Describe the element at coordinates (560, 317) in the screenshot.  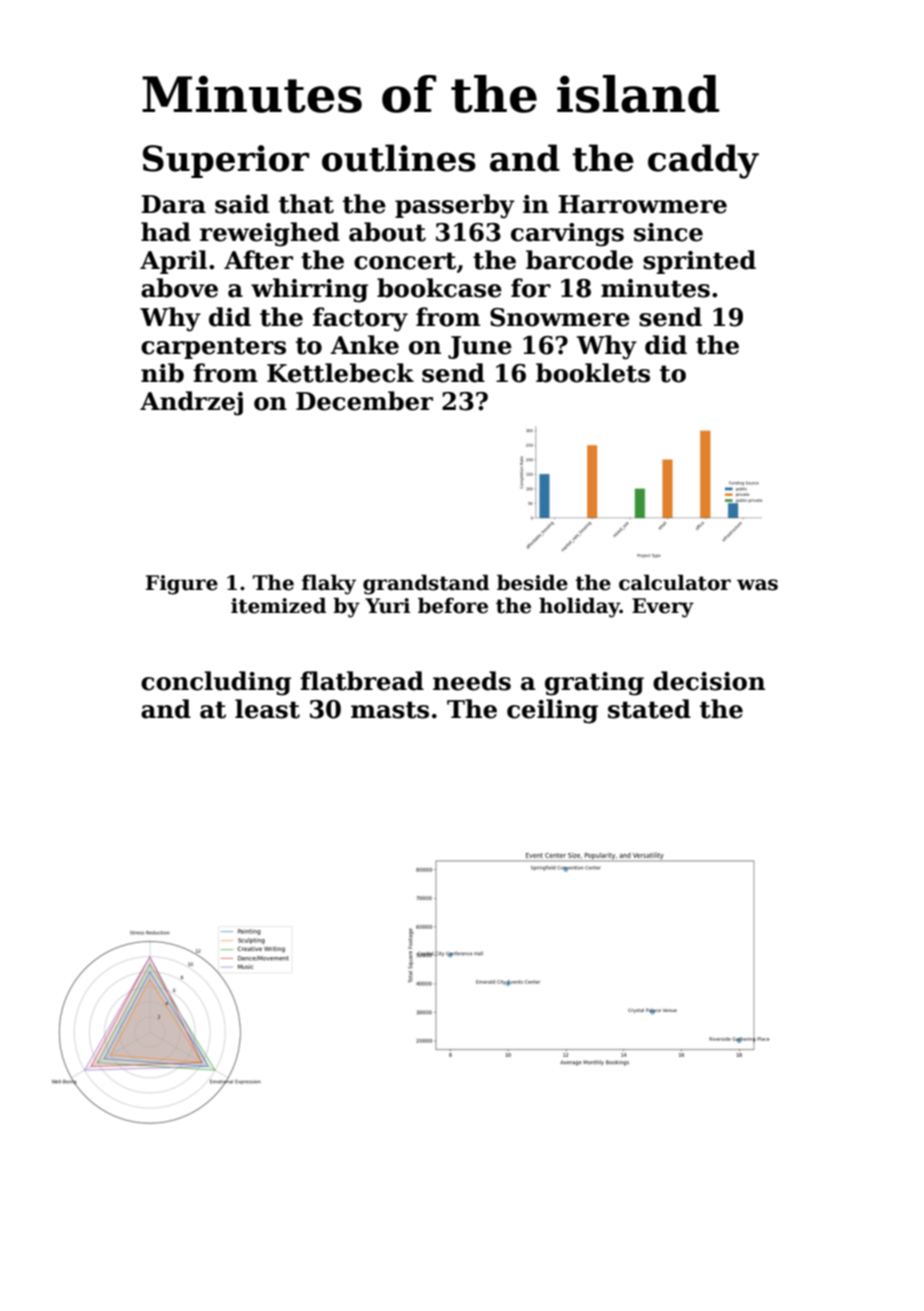
I see `Snowmere` at that location.
